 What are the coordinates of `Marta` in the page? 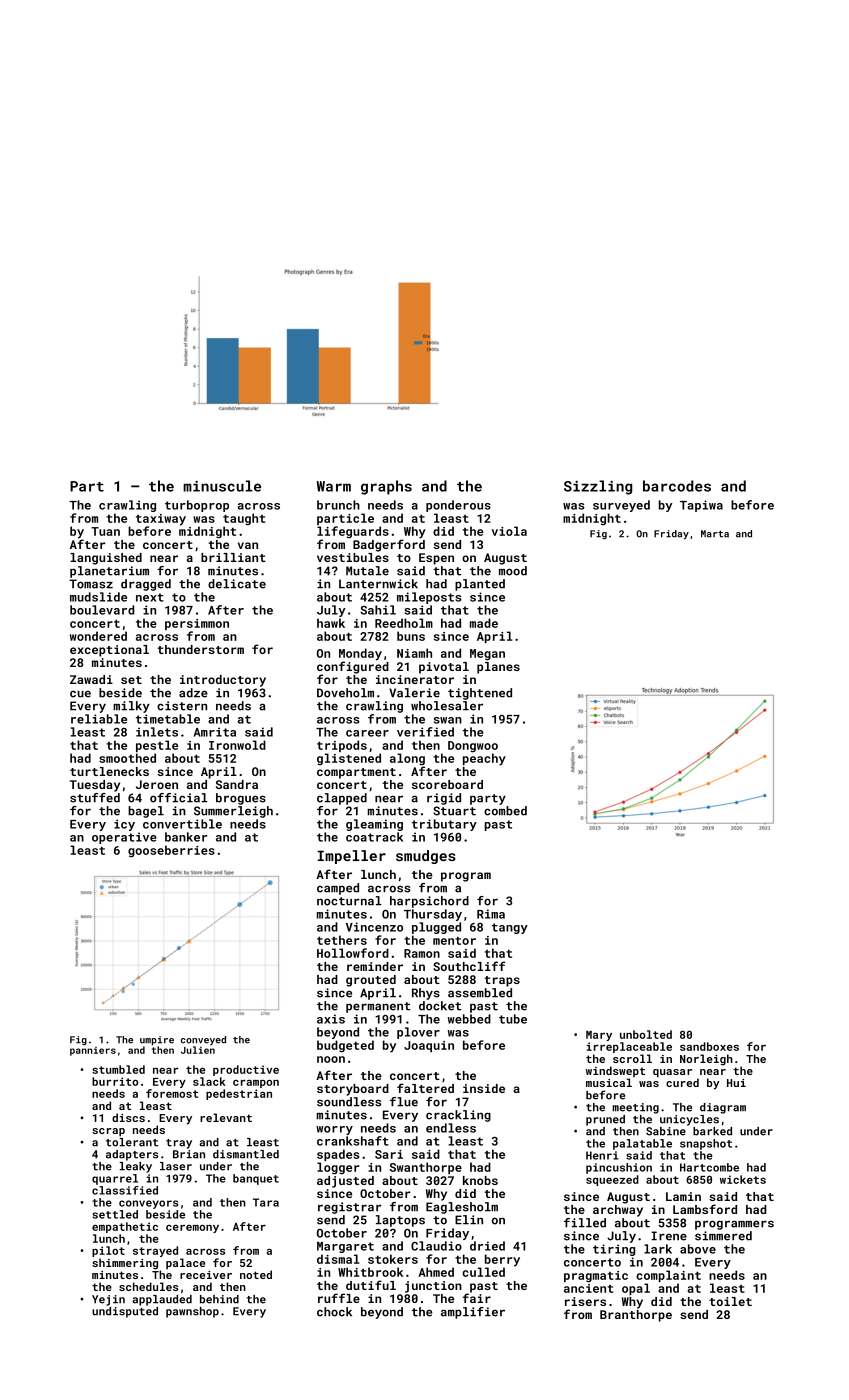 It's located at (715, 534).
